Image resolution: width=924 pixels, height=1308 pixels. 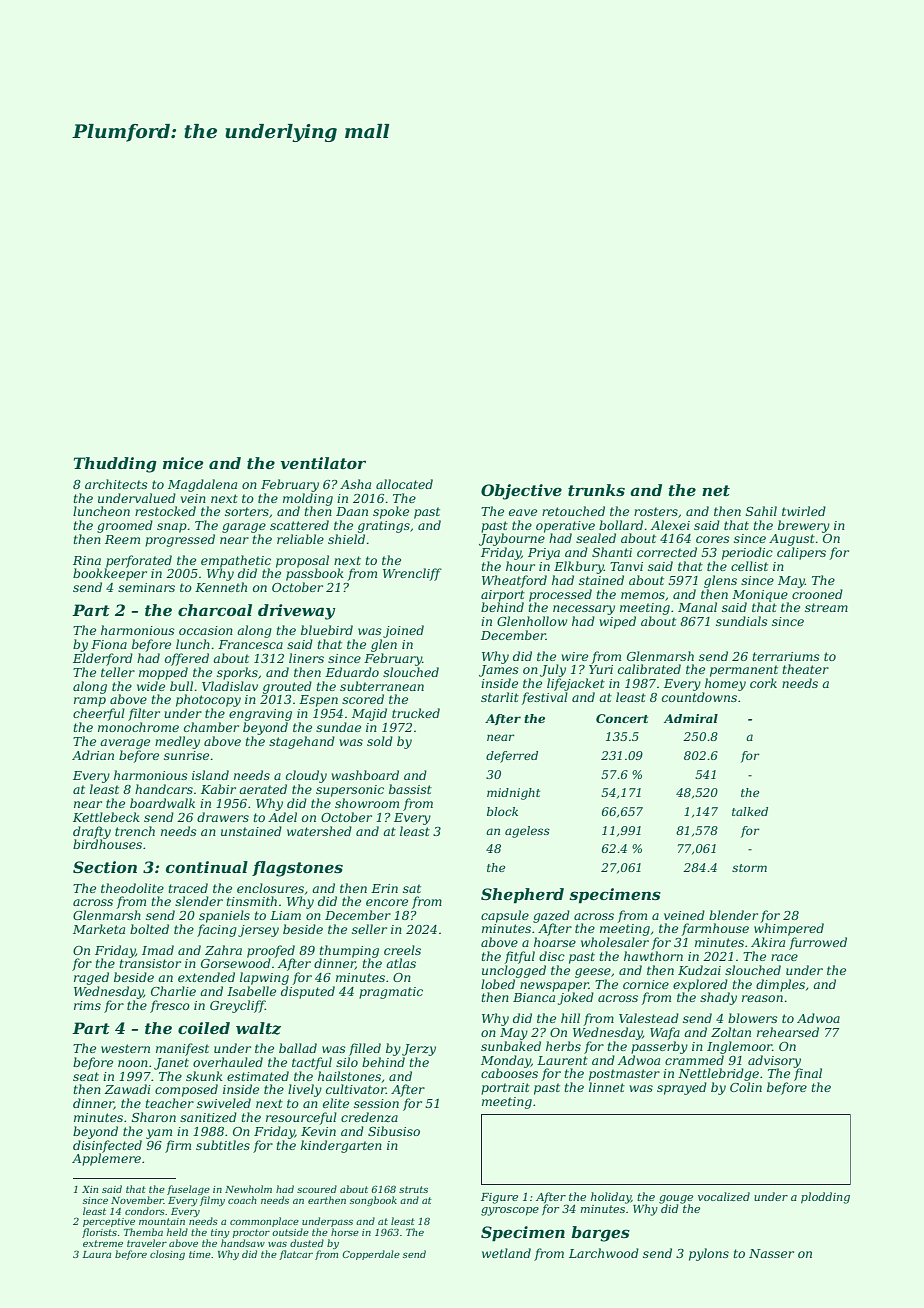 What do you see at coordinates (805, 669) in the document?
I see `theater` at bounding box center [805, 669].
